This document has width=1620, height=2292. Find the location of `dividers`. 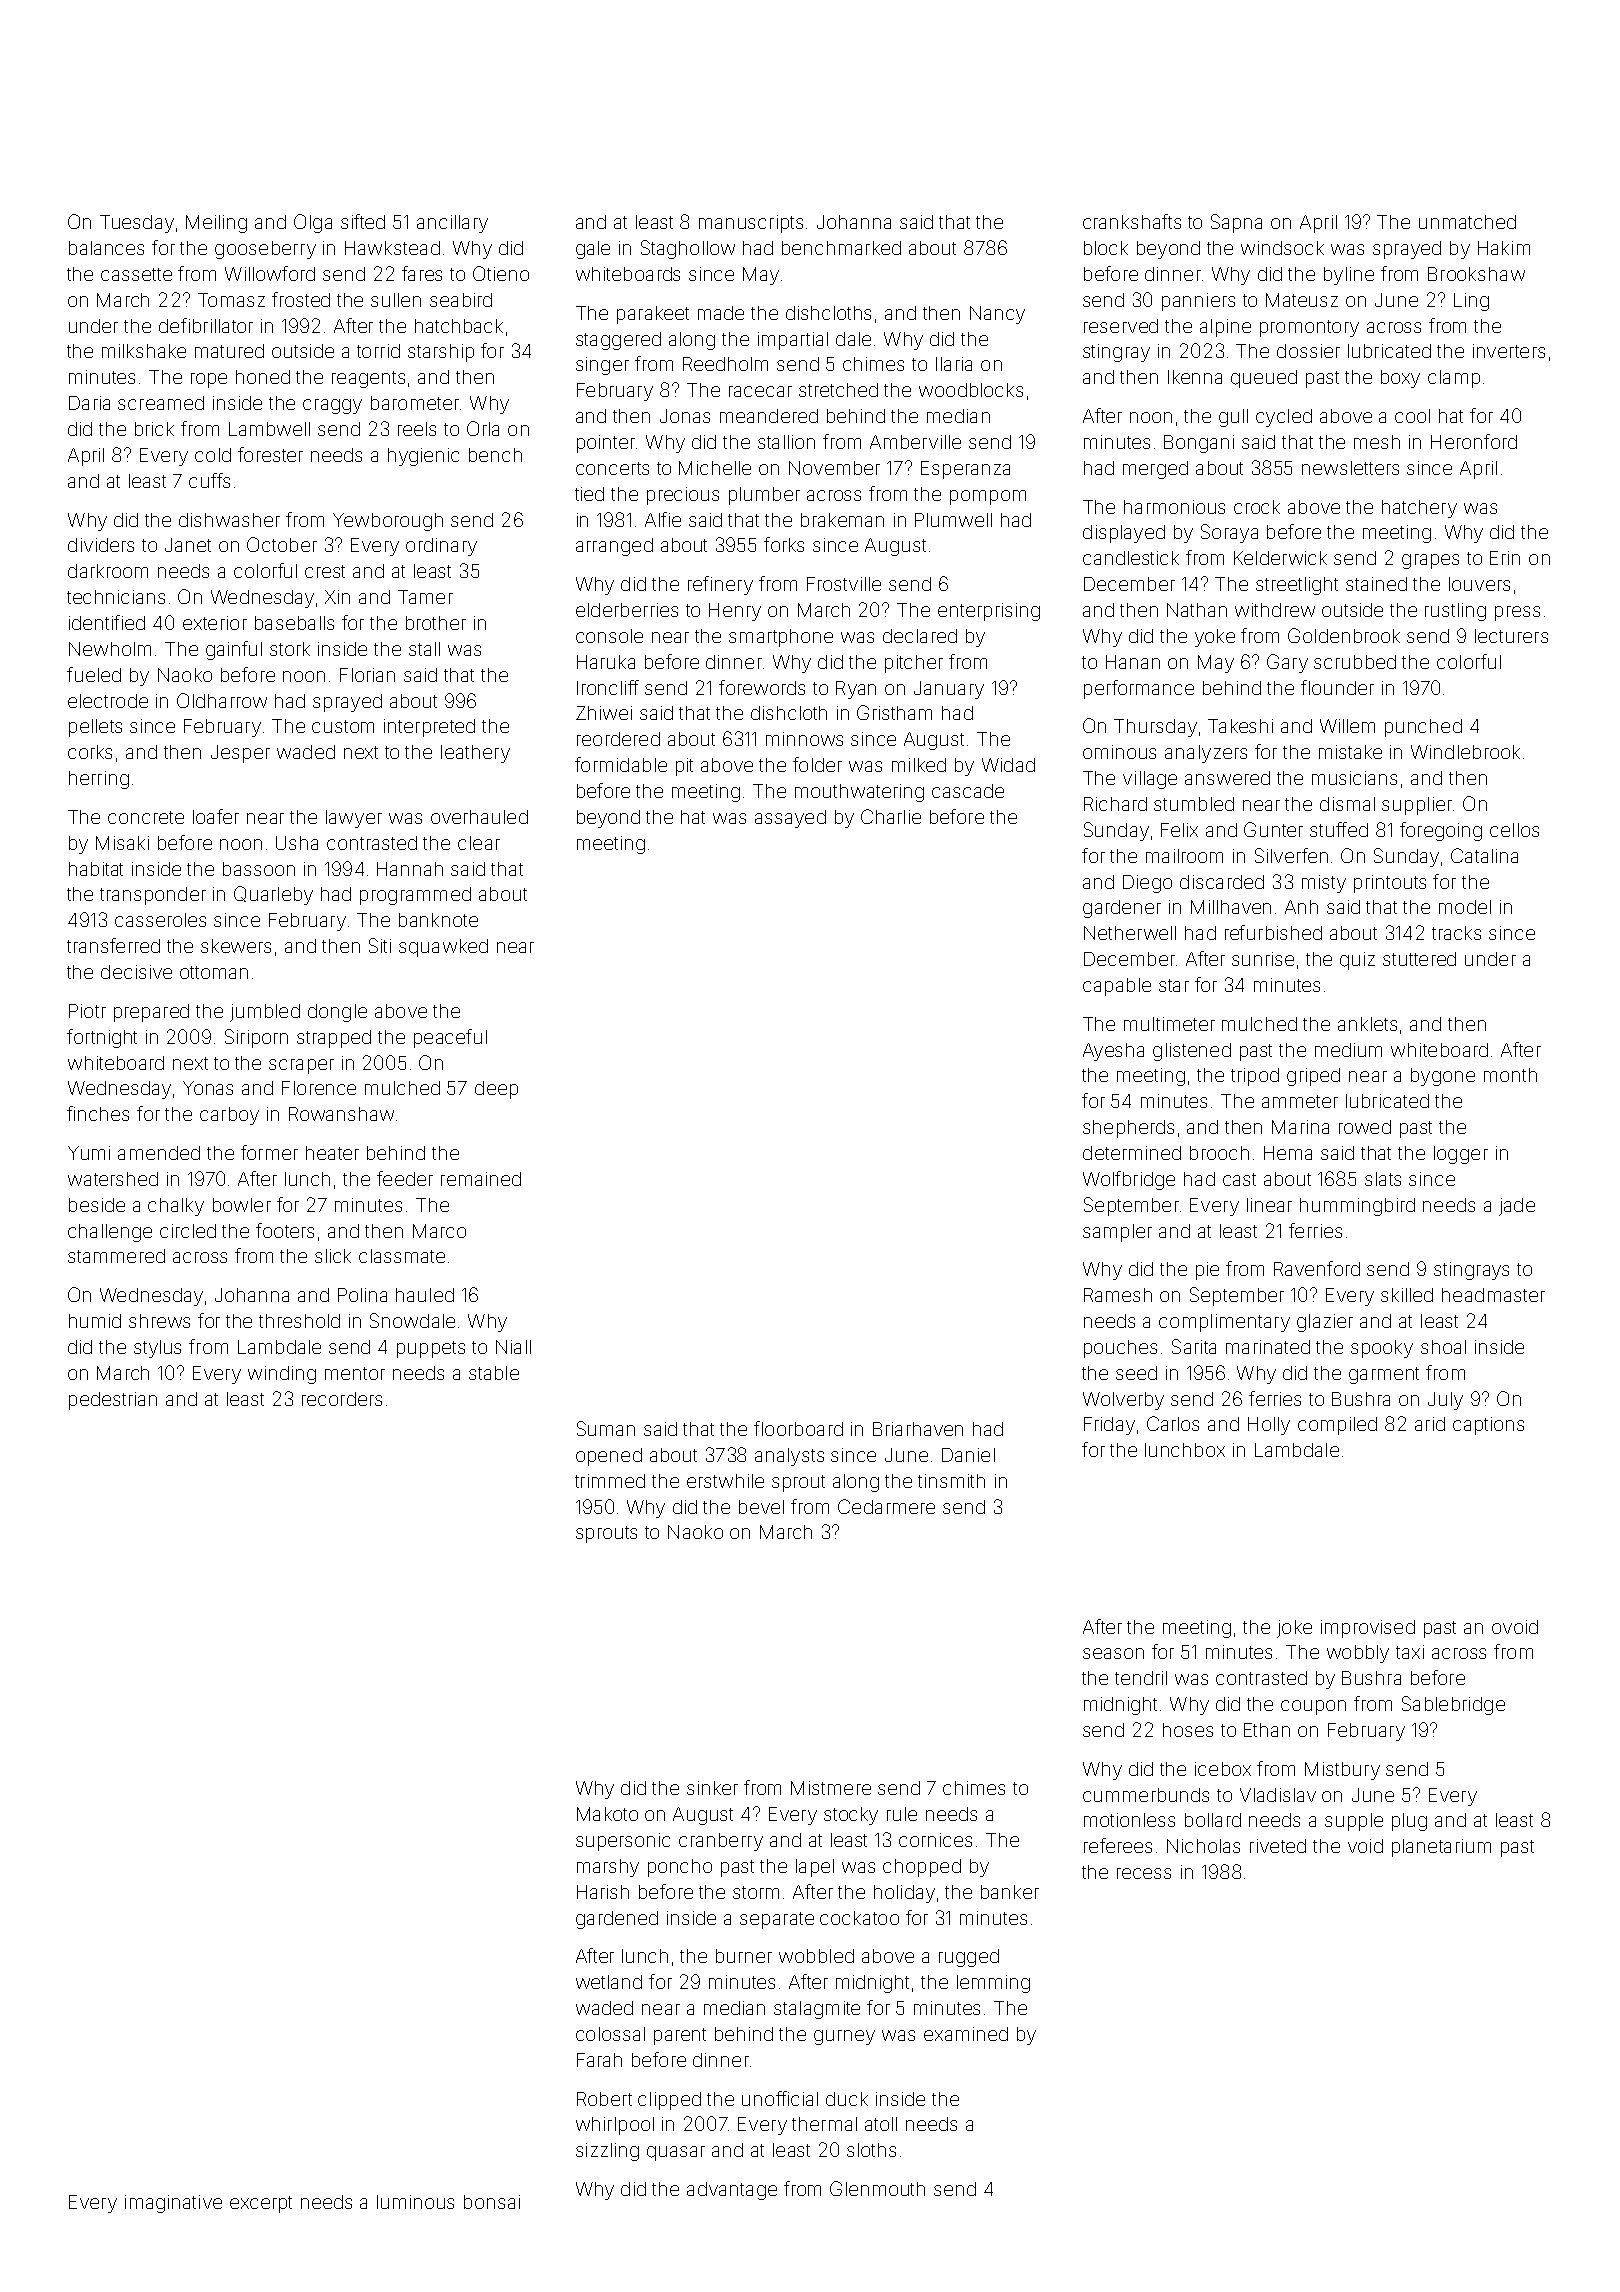

dividers is located at coordinates (101, 545).
